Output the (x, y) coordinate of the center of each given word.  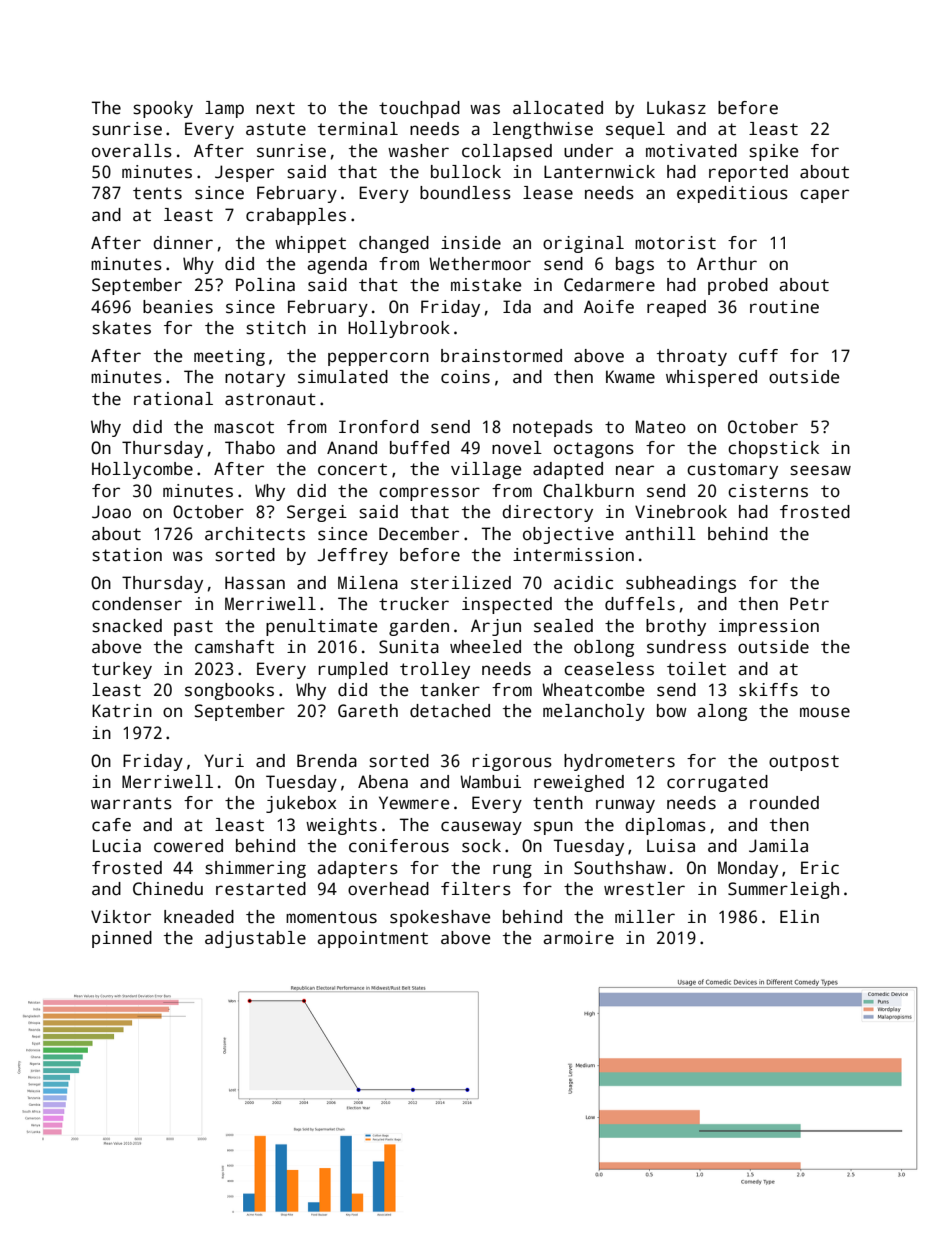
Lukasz (676, 108)
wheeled (485, 647)
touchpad (419, 109)
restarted (261, 889)
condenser (137, 604)
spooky (163, 109)
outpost (804, 763)
